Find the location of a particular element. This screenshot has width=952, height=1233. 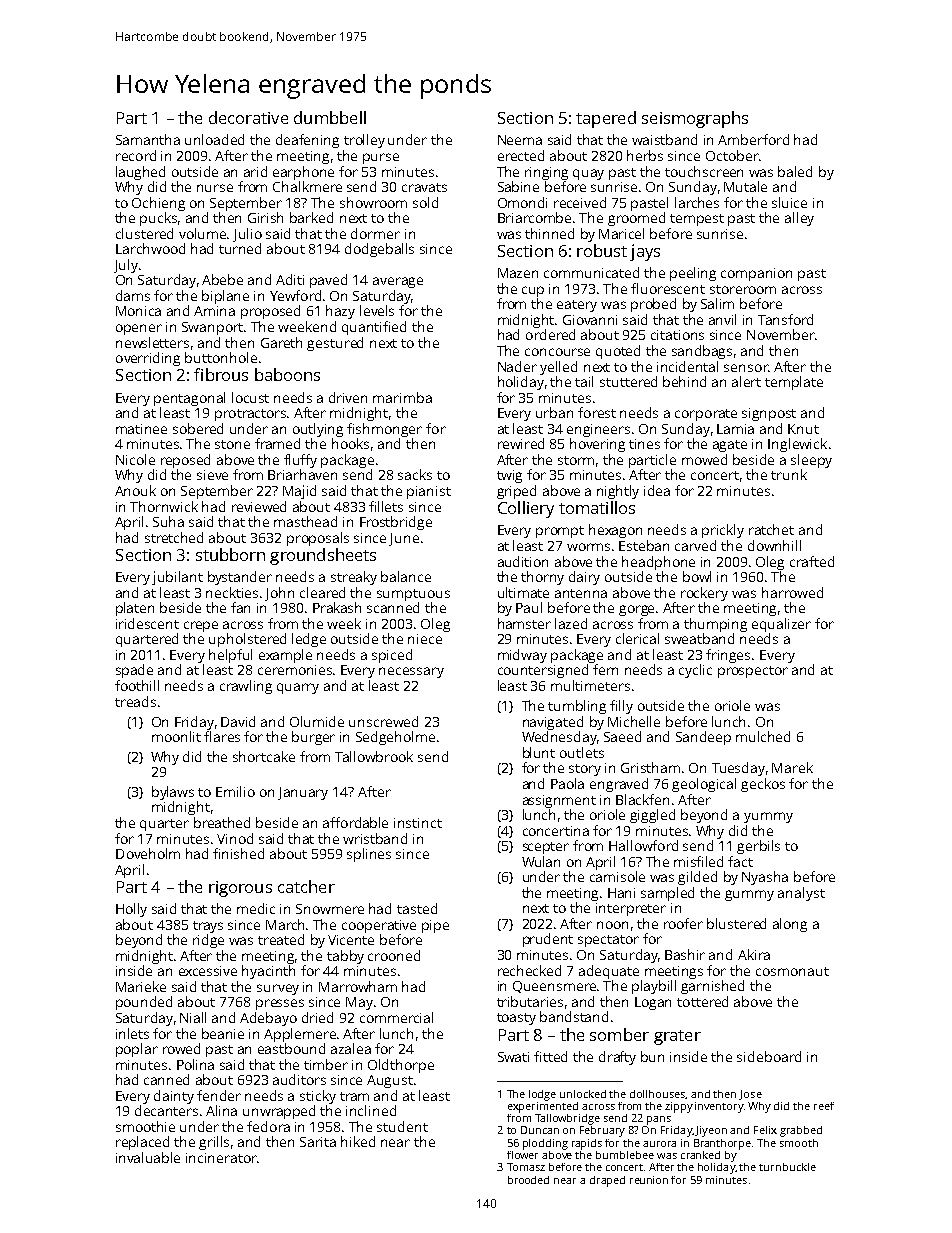

navigated is located at coordinates (553, 723).
